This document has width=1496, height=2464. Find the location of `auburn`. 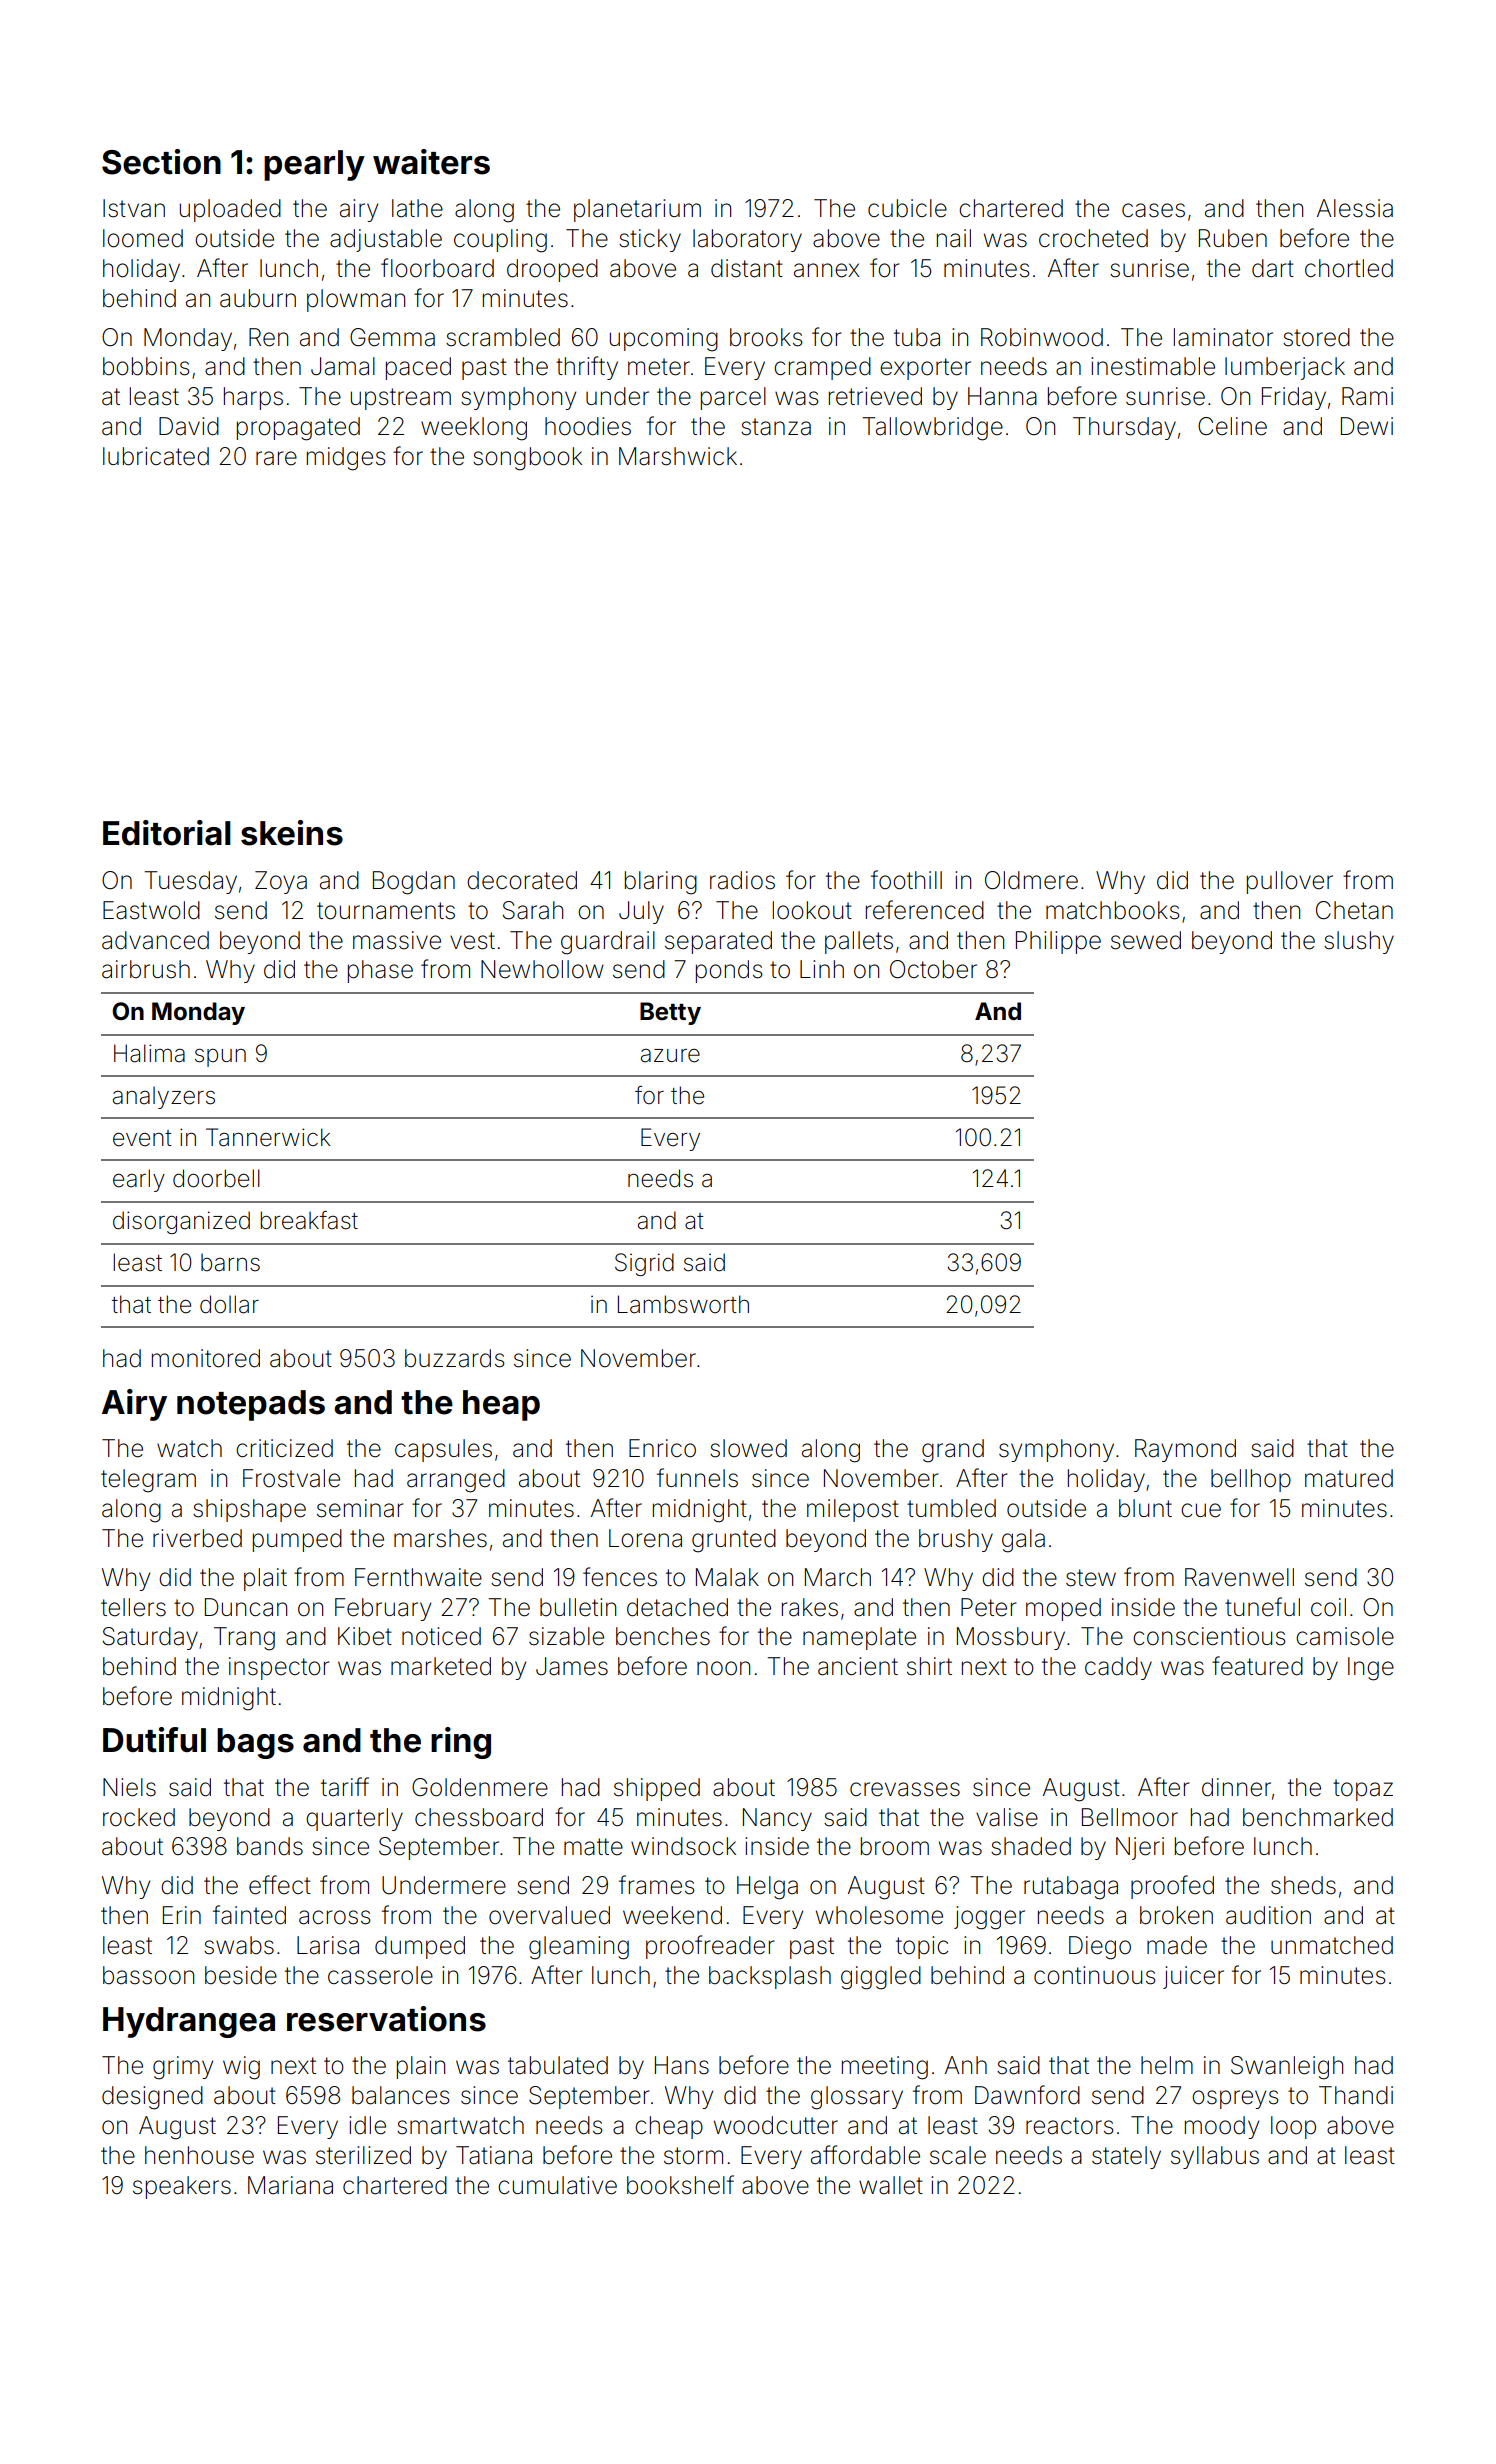

auburn is located at coordinates (258, 298).
